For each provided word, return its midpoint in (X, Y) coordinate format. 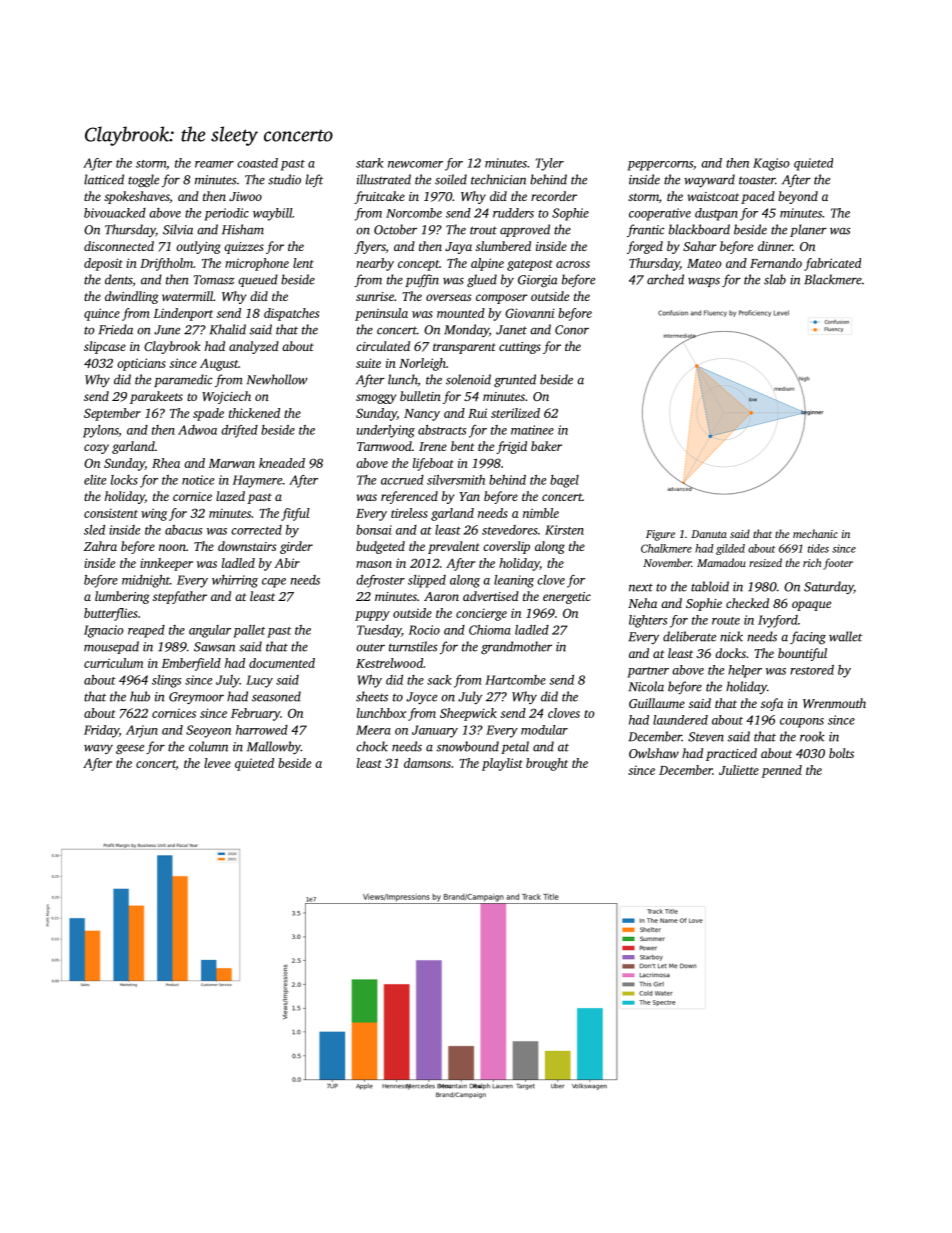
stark (369, 163)
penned (781, 771)
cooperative (660, 214)
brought (547, 764)
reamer (214, 164)
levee (217, 763)
